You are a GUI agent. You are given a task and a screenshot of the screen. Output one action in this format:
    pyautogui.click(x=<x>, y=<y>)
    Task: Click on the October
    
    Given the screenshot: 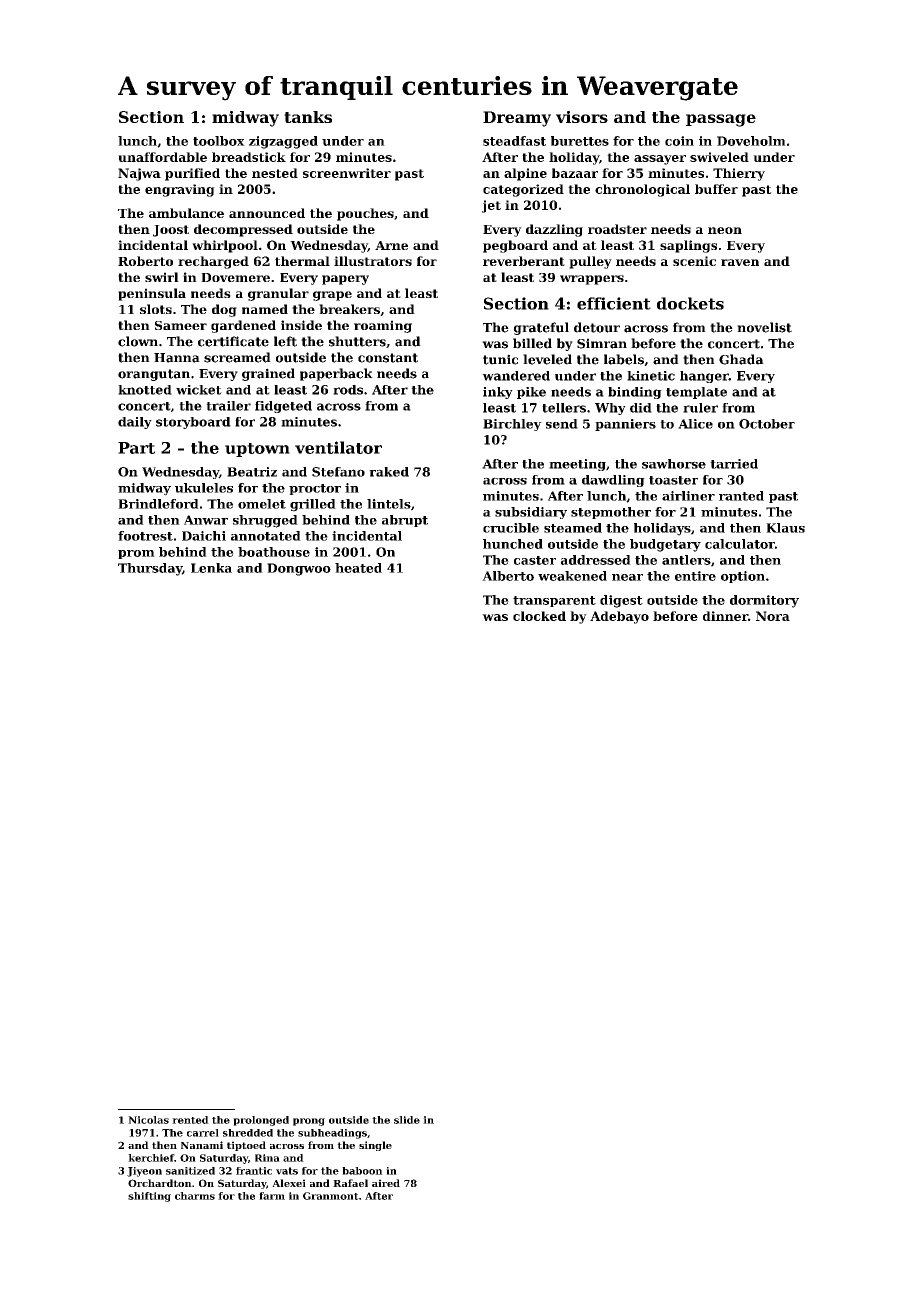 What is the action you would take?
    pyautogui.click(x=767, y=424)
